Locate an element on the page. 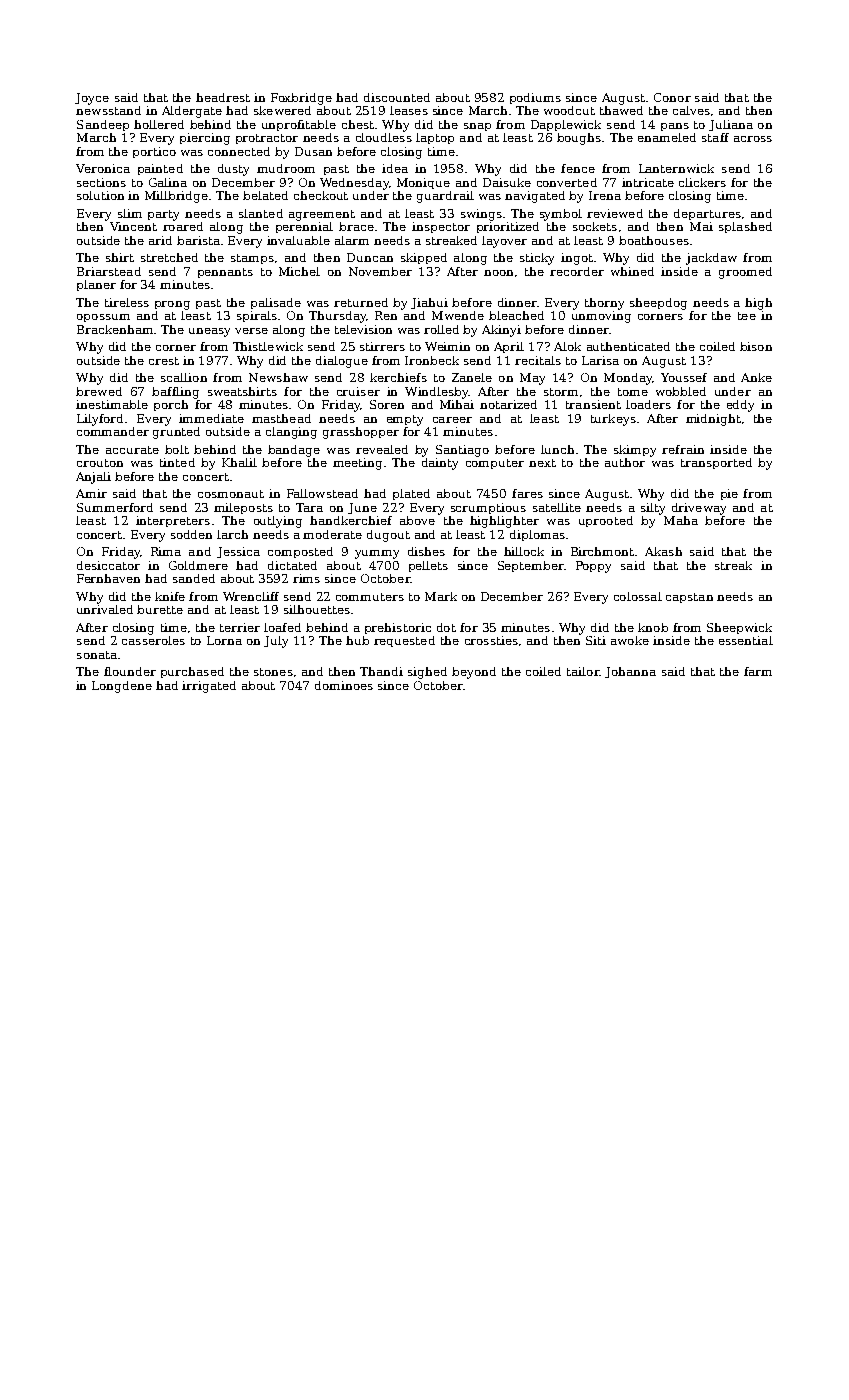 The height and width of the image is (1400, 849). brewed is located at coordinates (99, 391).
